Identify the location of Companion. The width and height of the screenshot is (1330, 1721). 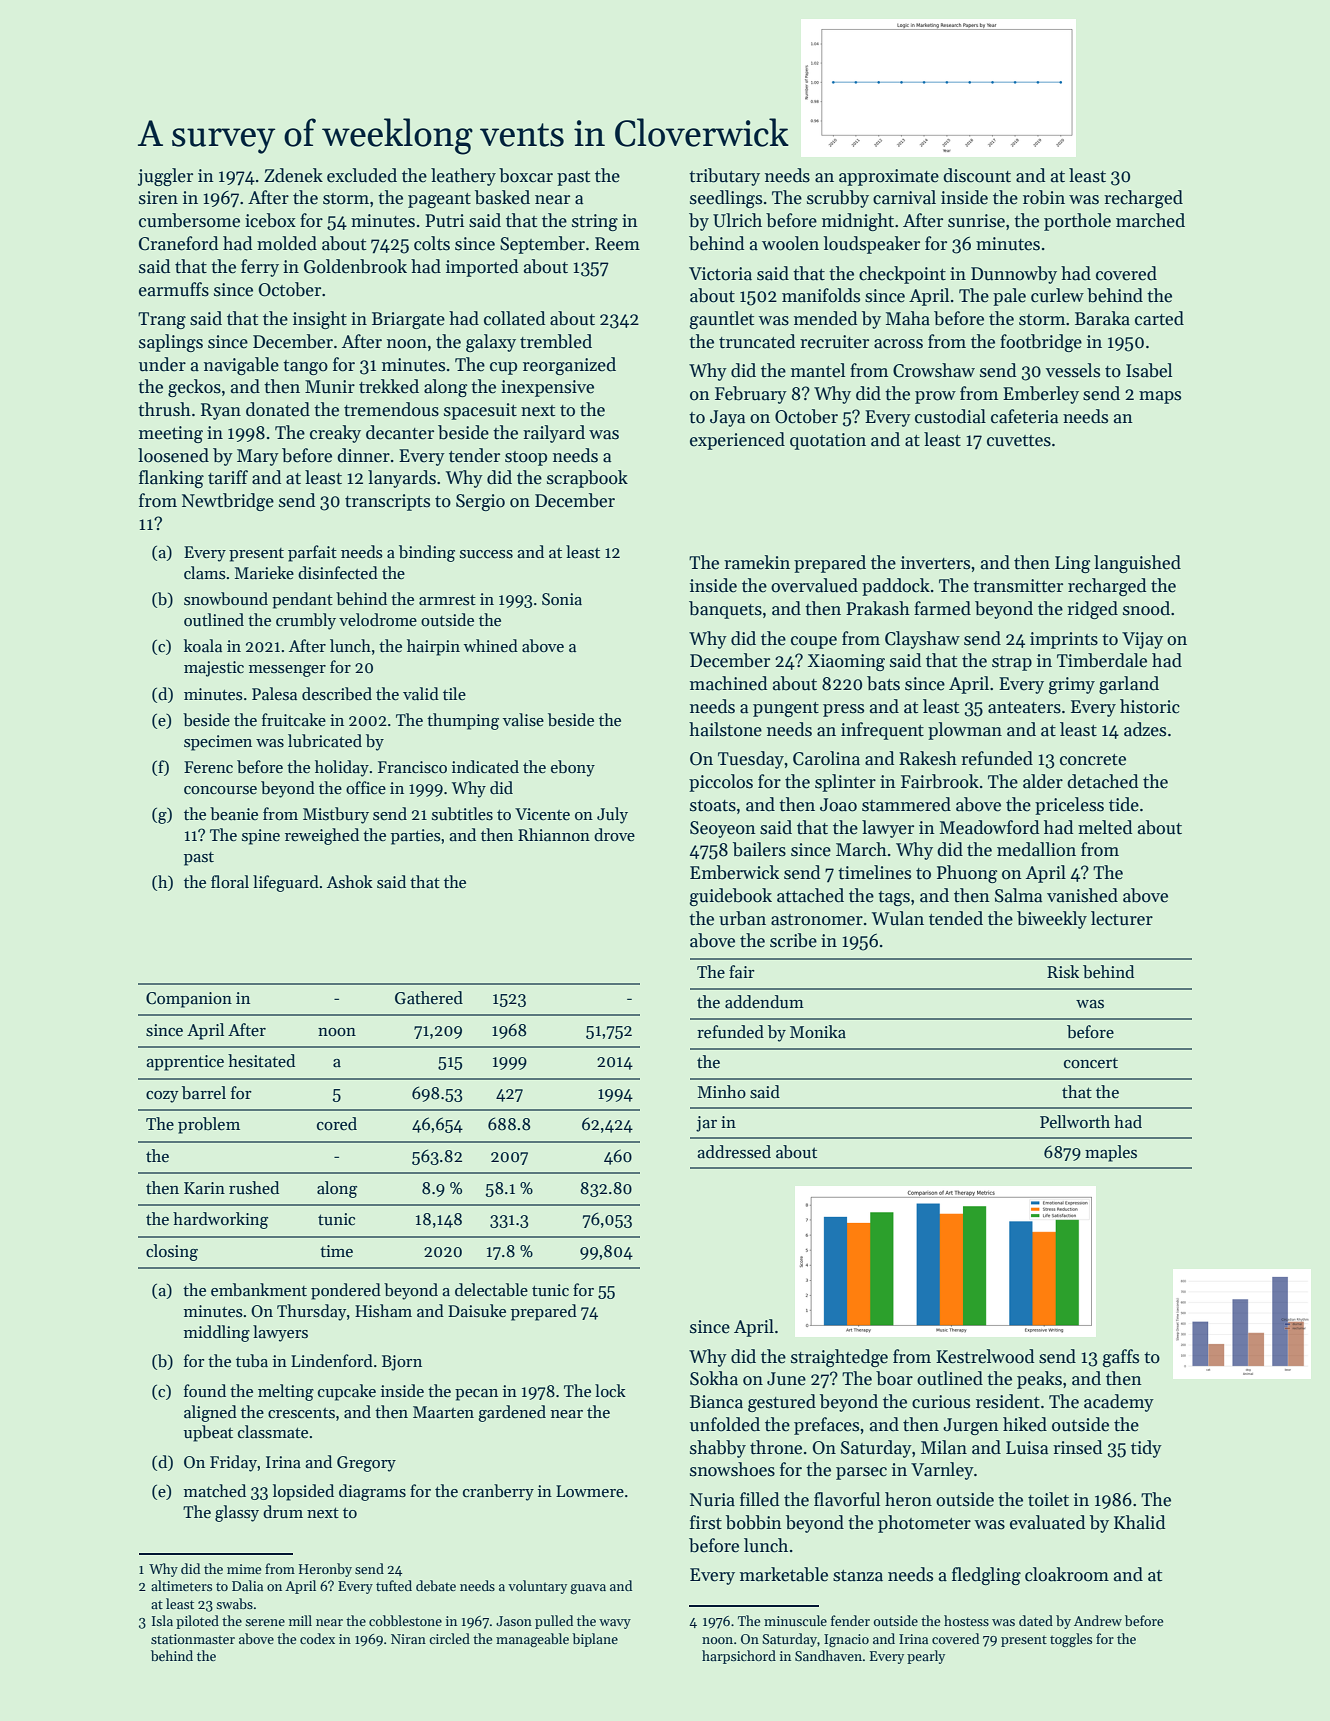
(189, 1000).
